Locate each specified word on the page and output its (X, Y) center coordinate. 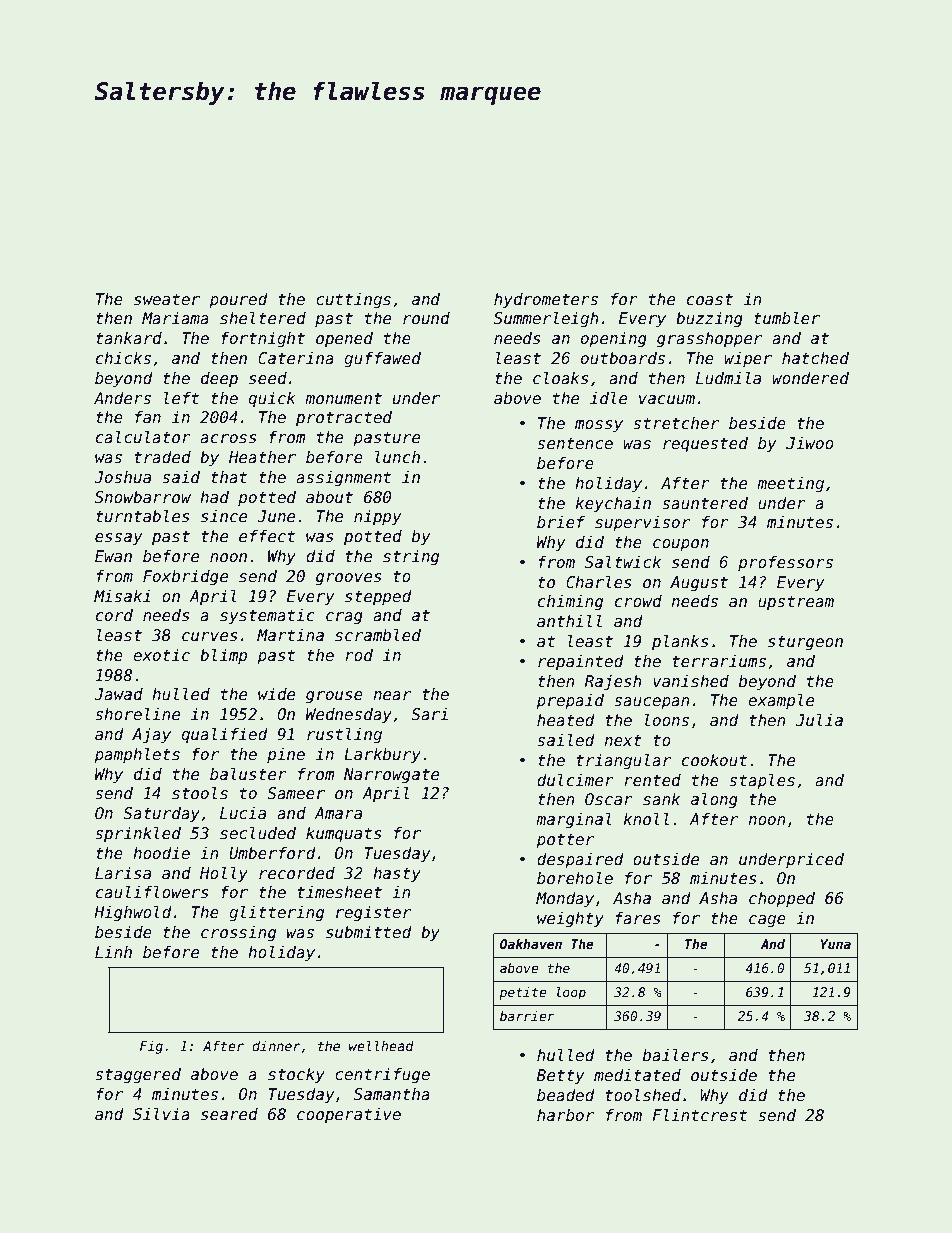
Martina (290, 635)
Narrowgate (391, 775)
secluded (258, 832)
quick (272, 399)
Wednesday (349, 715)
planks (680, 642)
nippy (378, 518)
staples (762, 781)
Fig (151, 1047)
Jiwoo (810, 443)
